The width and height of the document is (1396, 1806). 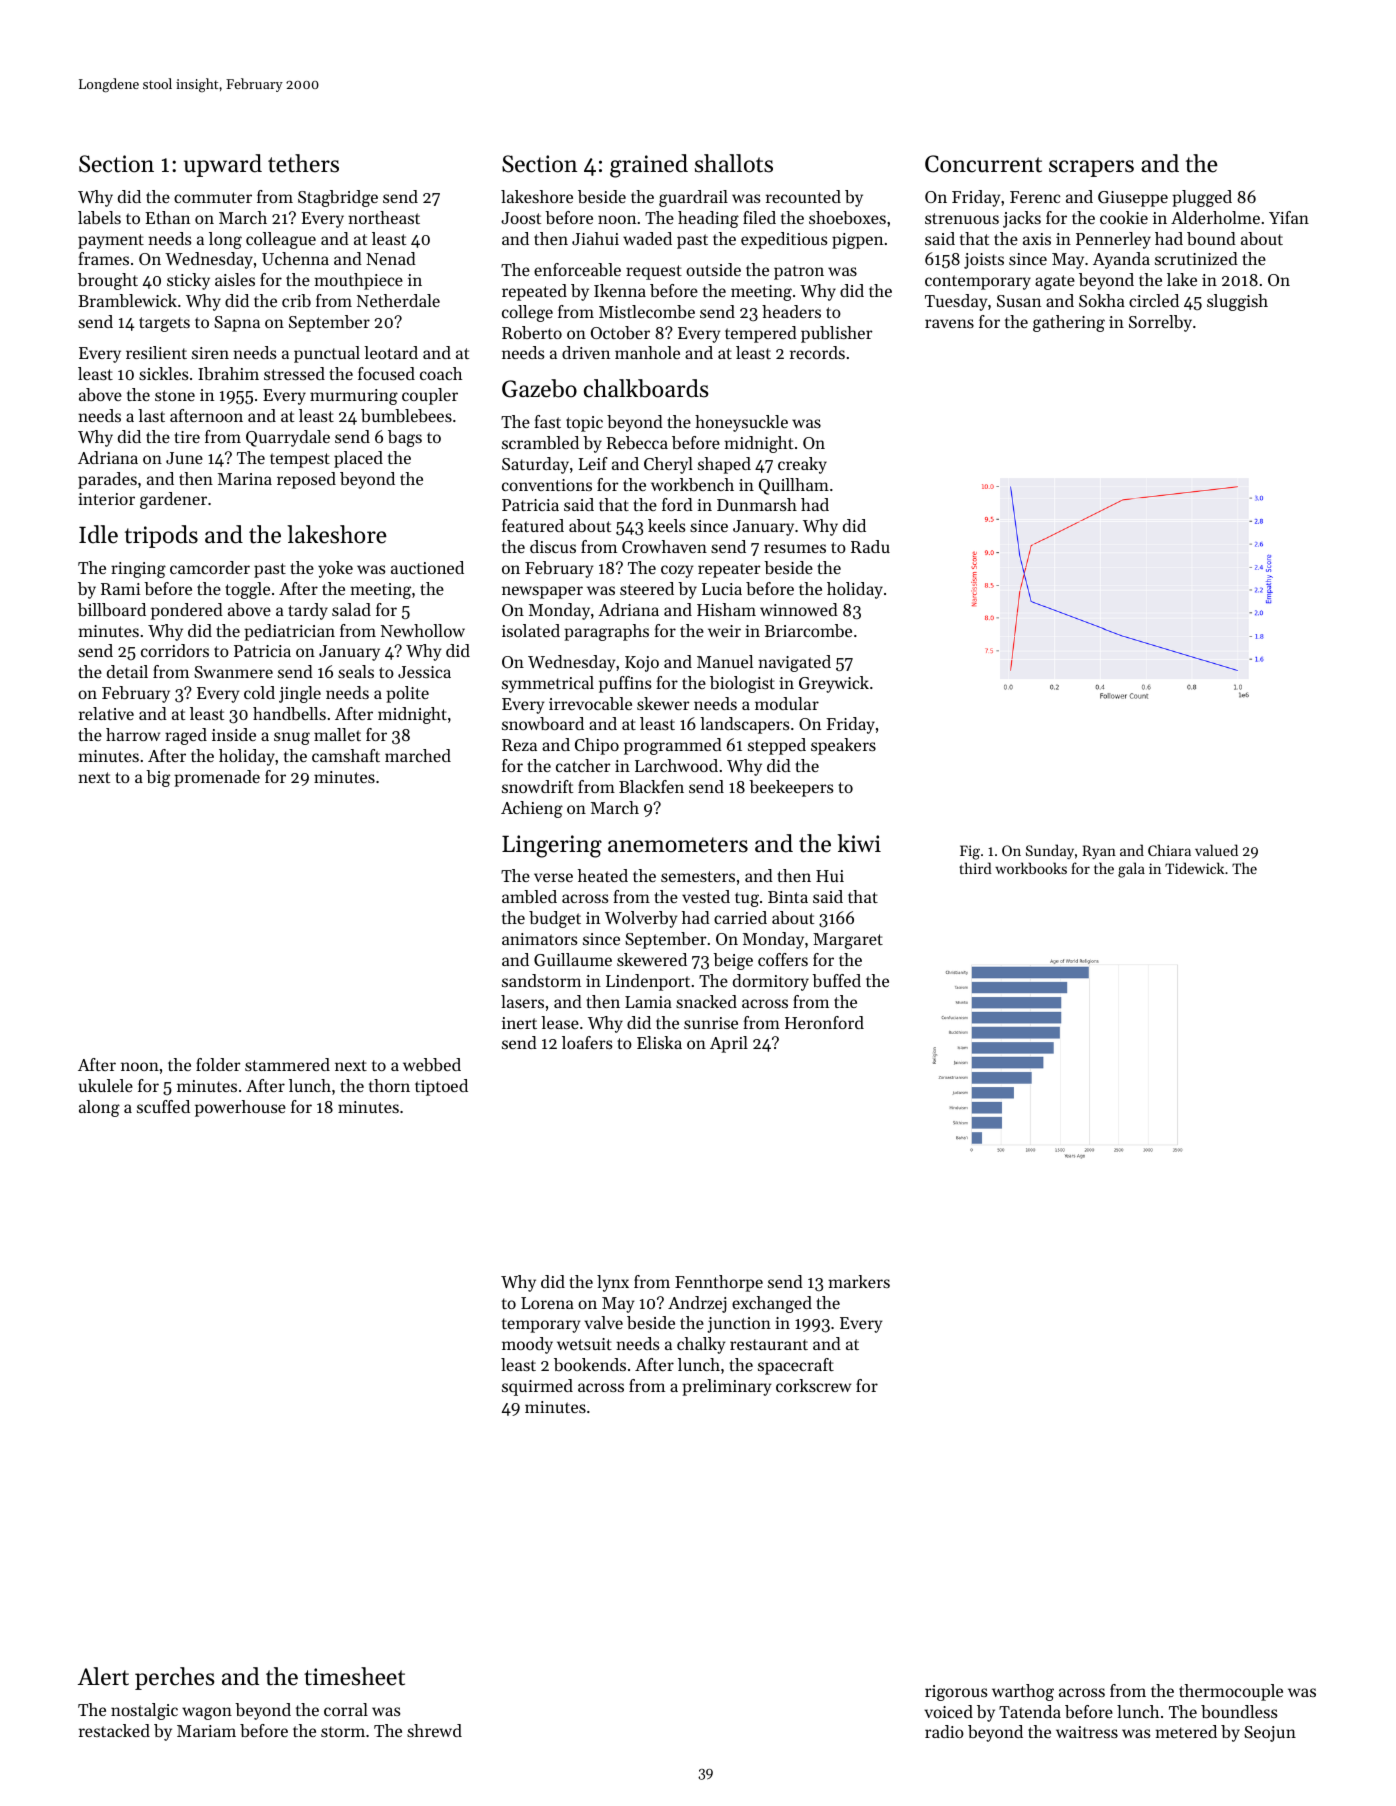 What do you see at coordinates (163, 1106) in the document?
I see `scuffed` at bounding box center [163, 1106].
